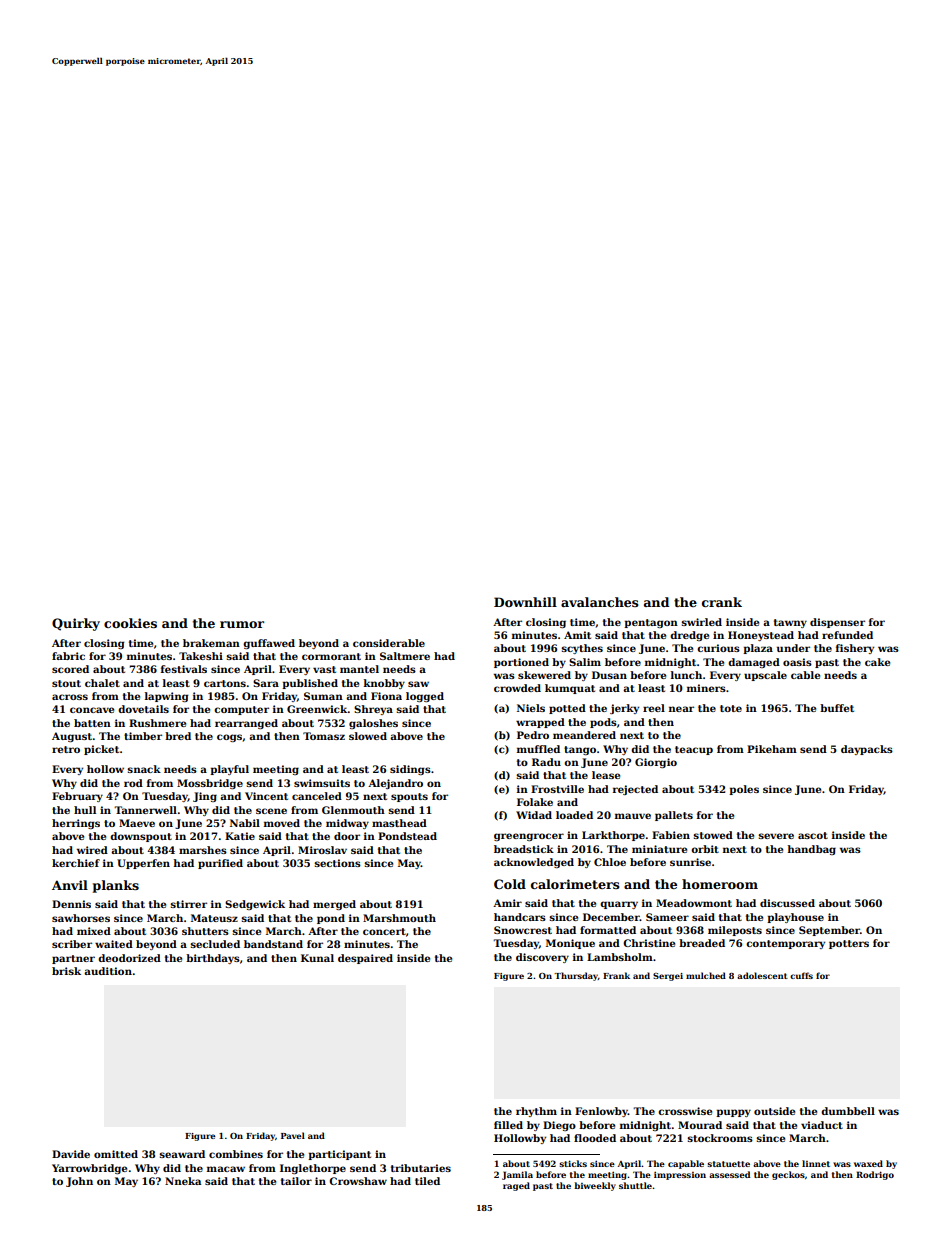  What do you see at coordinates (373, 710) in the screenshot?
I see `Shreya` at bounding box center [373, 710].
